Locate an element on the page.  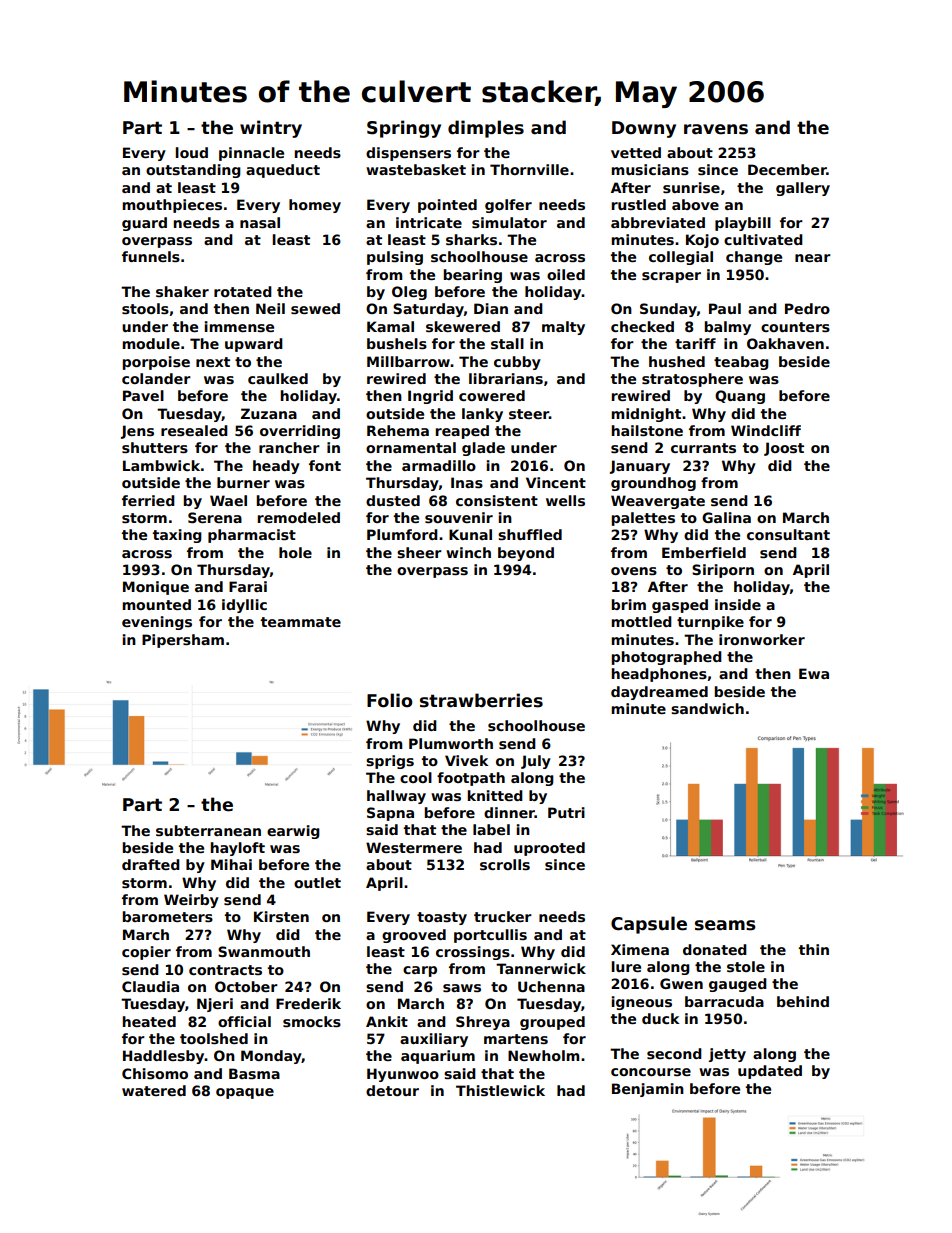
Njeri is located at coordinates (215, 1005).
